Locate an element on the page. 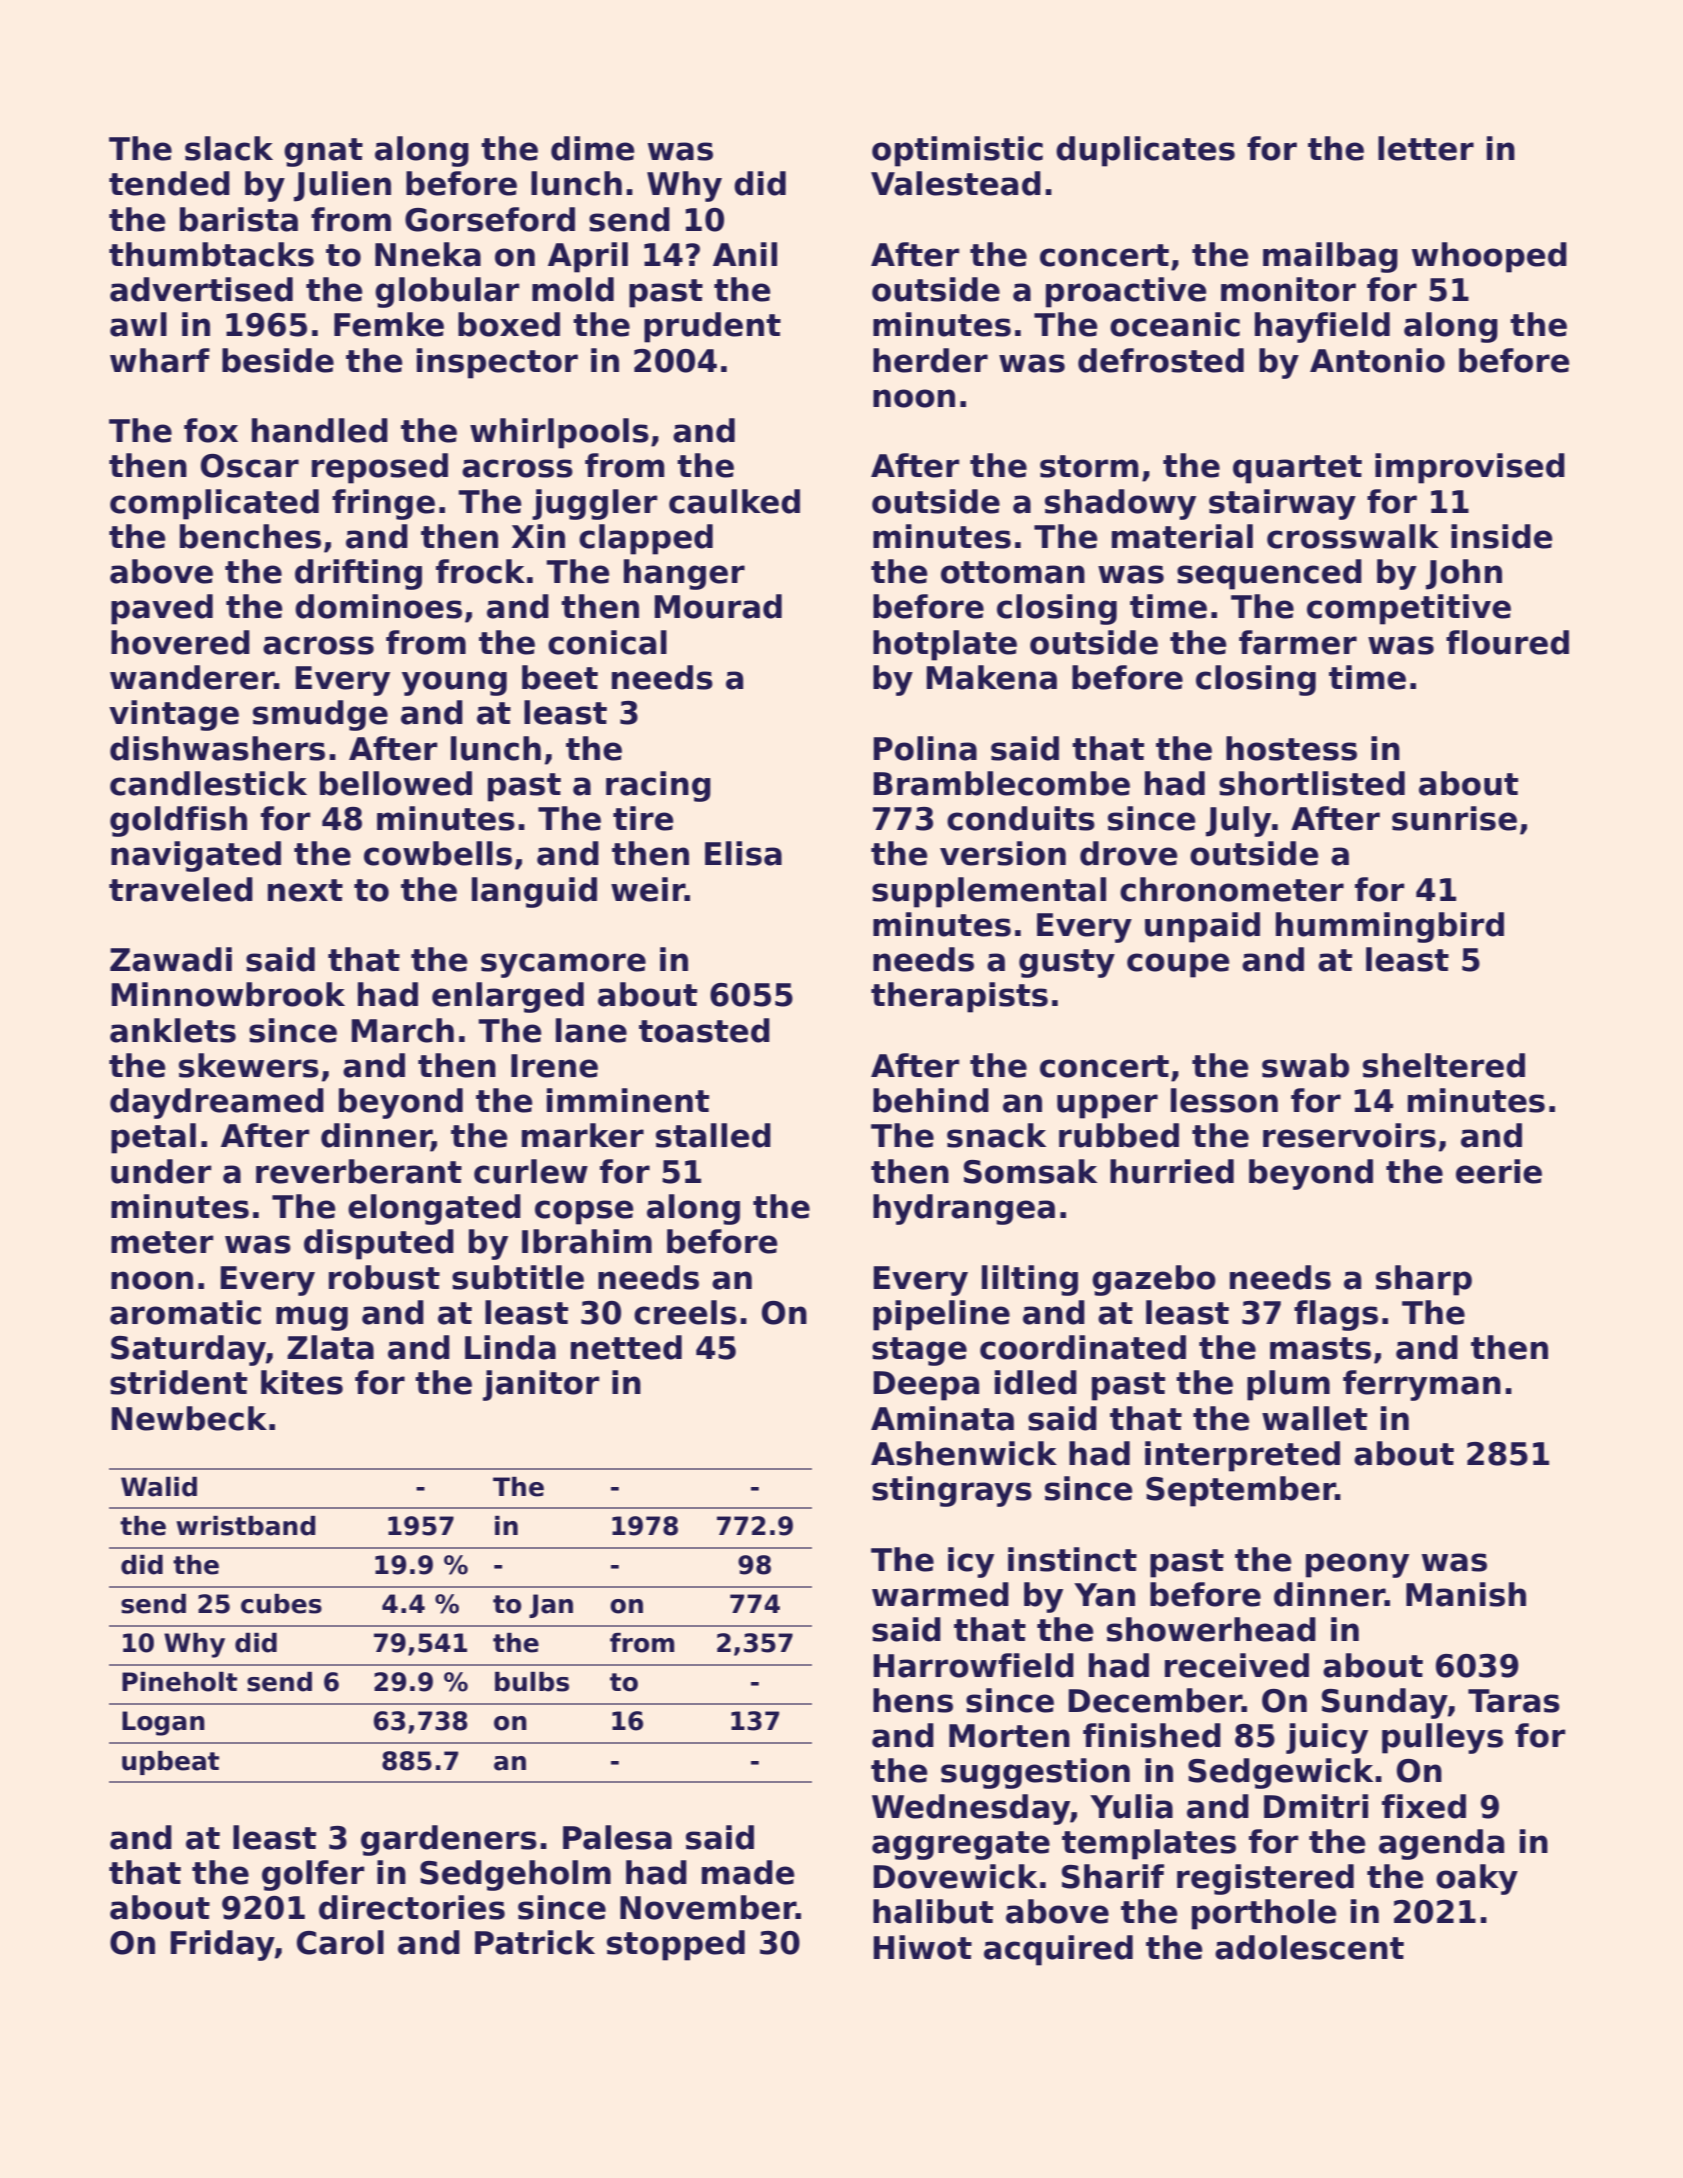 The width and height of the page is (1683, 2178). Aminata is located at coordinates (942, 1418).
